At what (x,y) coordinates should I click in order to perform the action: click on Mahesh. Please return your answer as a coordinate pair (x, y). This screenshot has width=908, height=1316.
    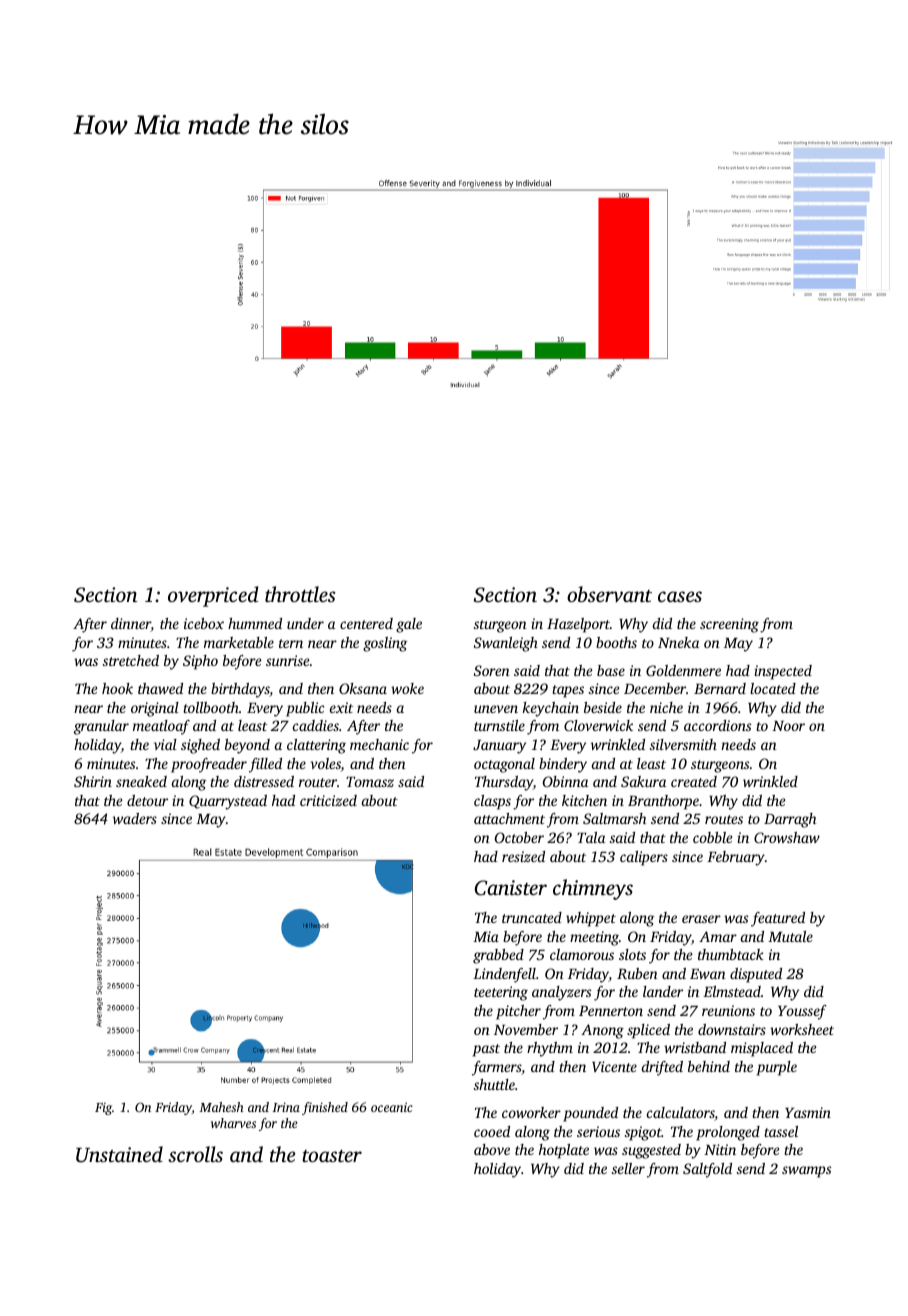
    Looking at the image, I should click on (221, 1107).
